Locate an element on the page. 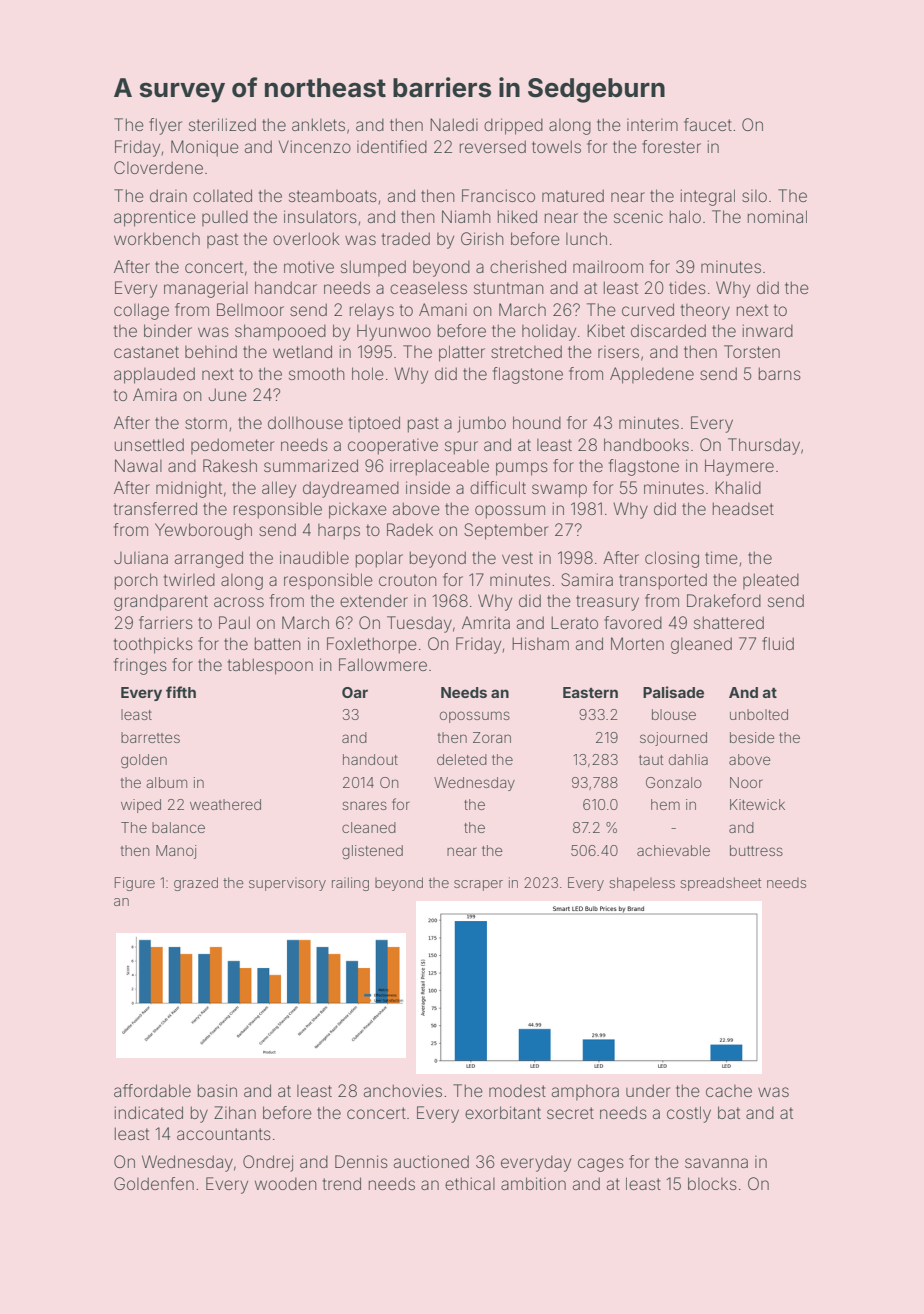 This image has width=924, height=1314. managerial is located at coordinates (206, 289).
